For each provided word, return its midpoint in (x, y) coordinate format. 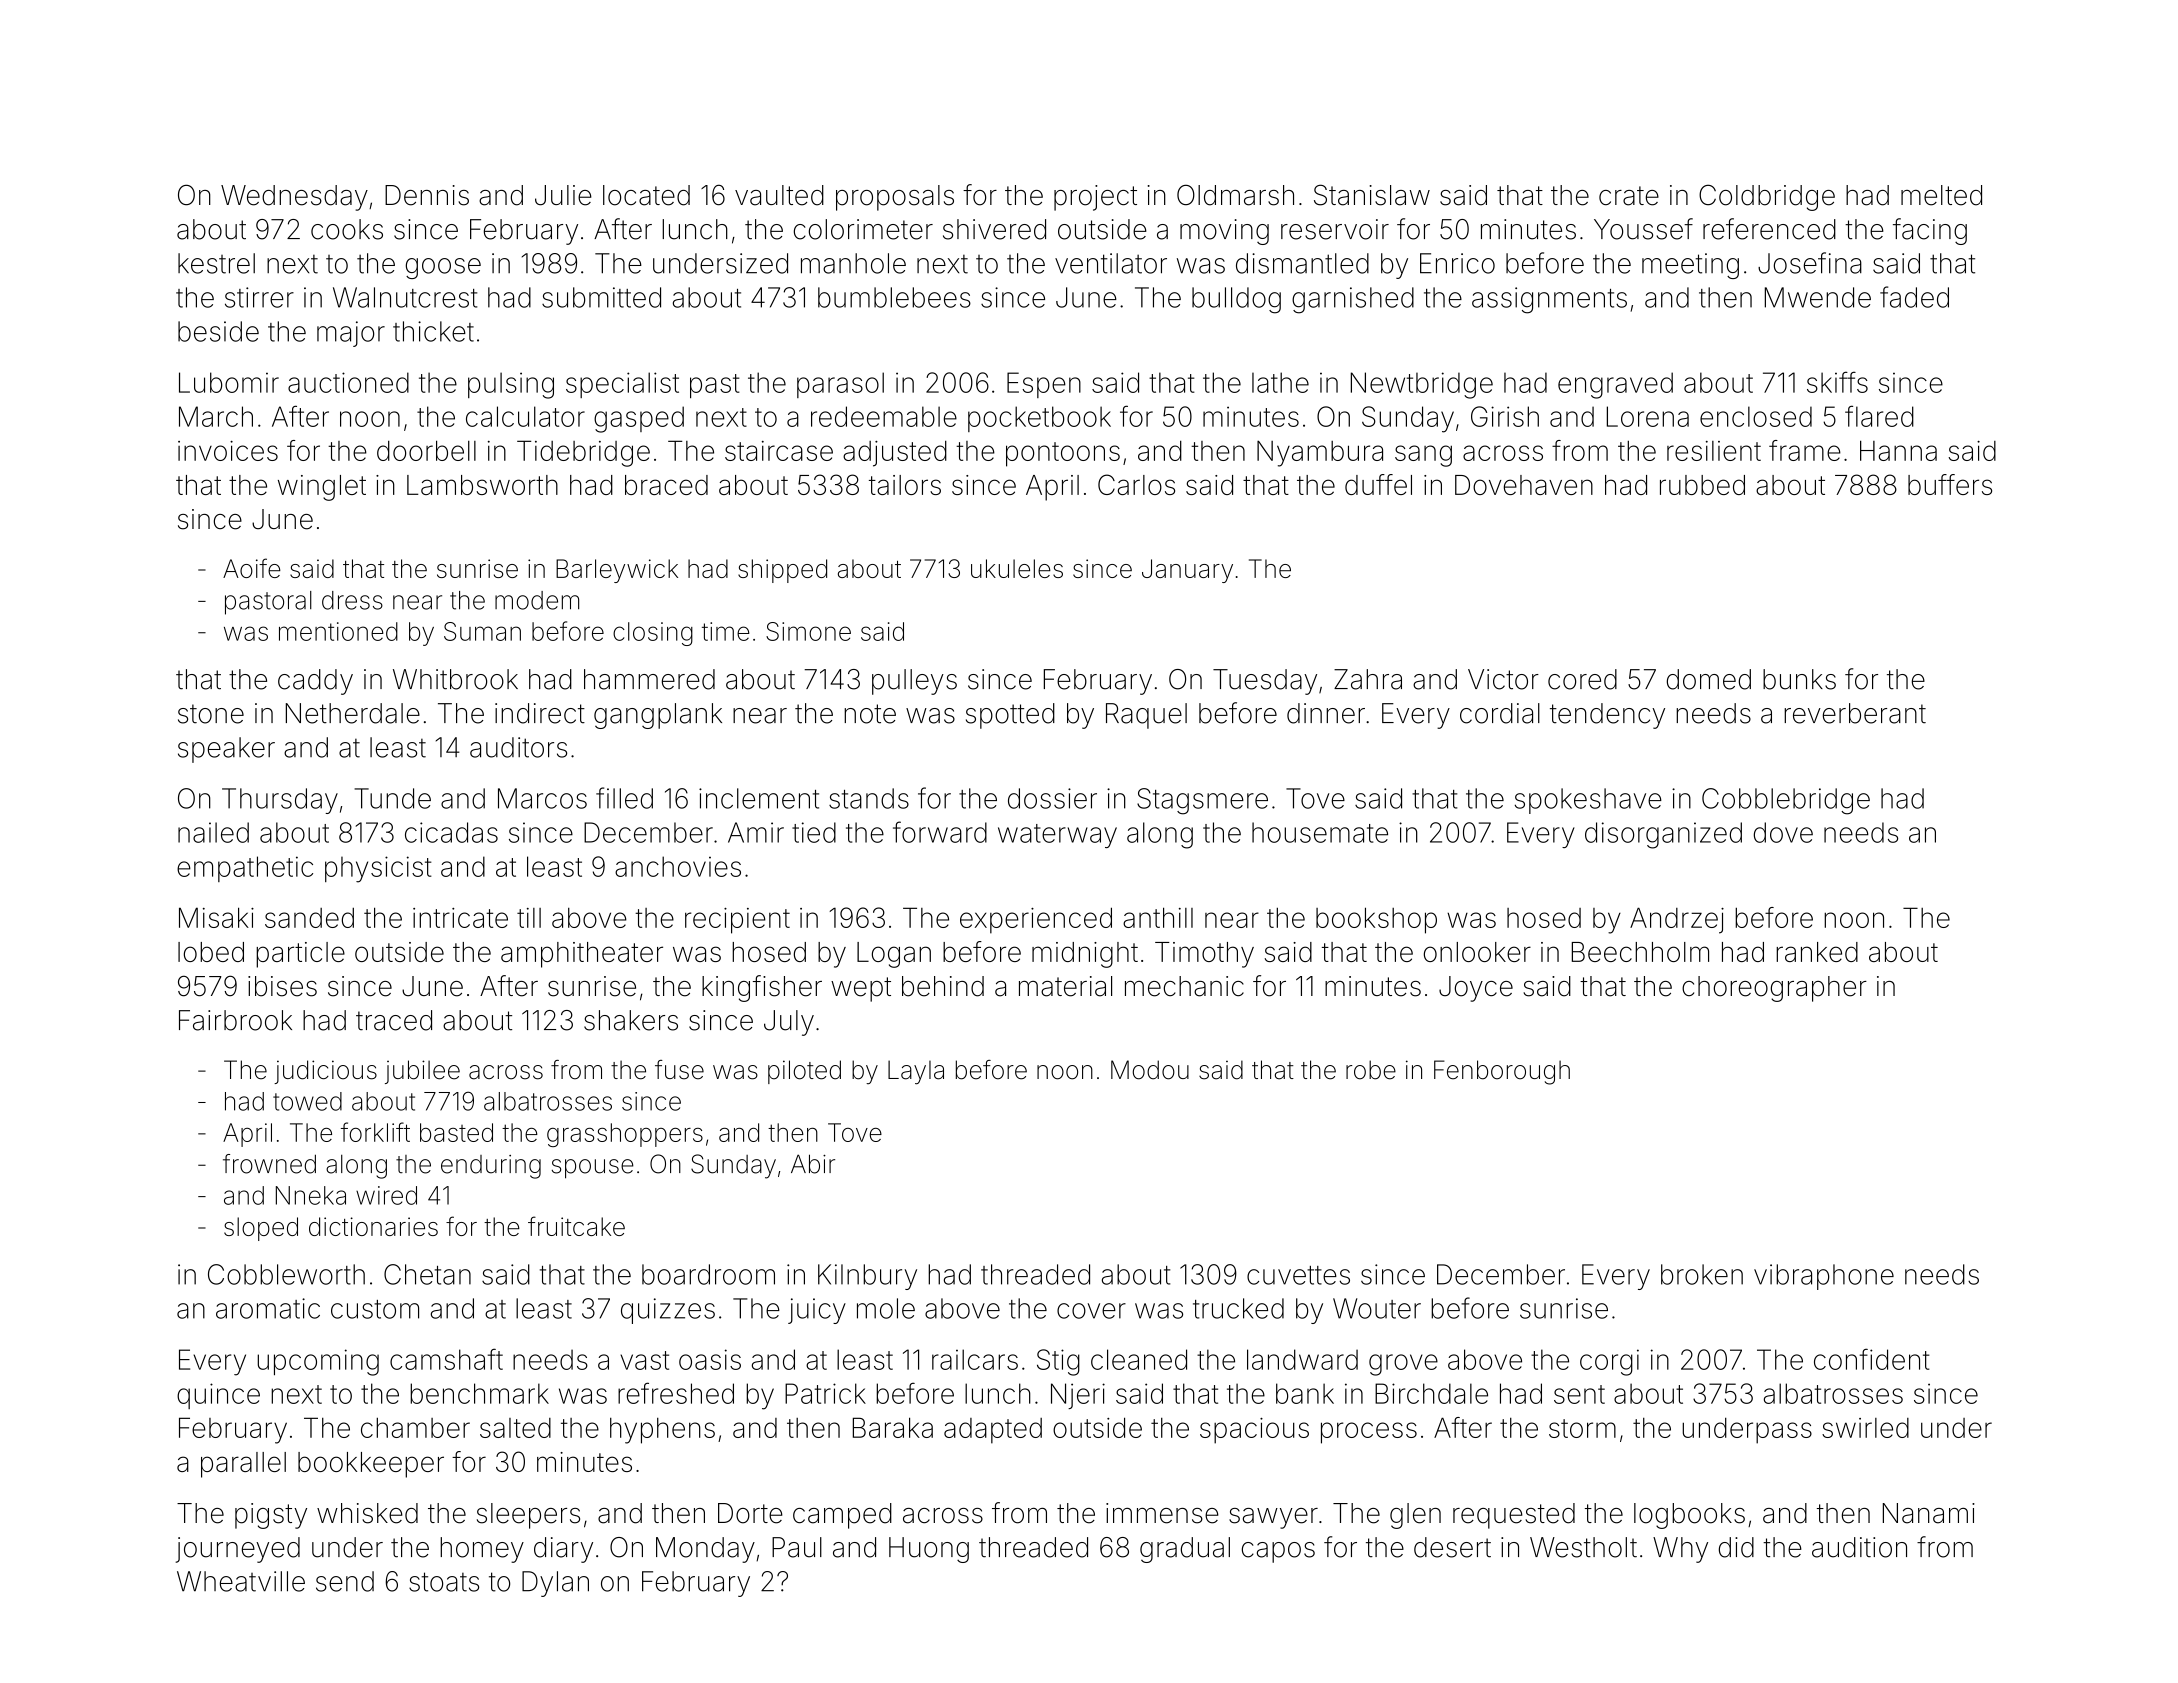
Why (1680, 1550)
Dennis (427, 195)
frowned (269, 1164)
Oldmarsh (1235, 195)
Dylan (555, 1584)
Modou (1150, 1070)
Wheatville (241, 1581)
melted (1941, 195)
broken (1702, 1274)
